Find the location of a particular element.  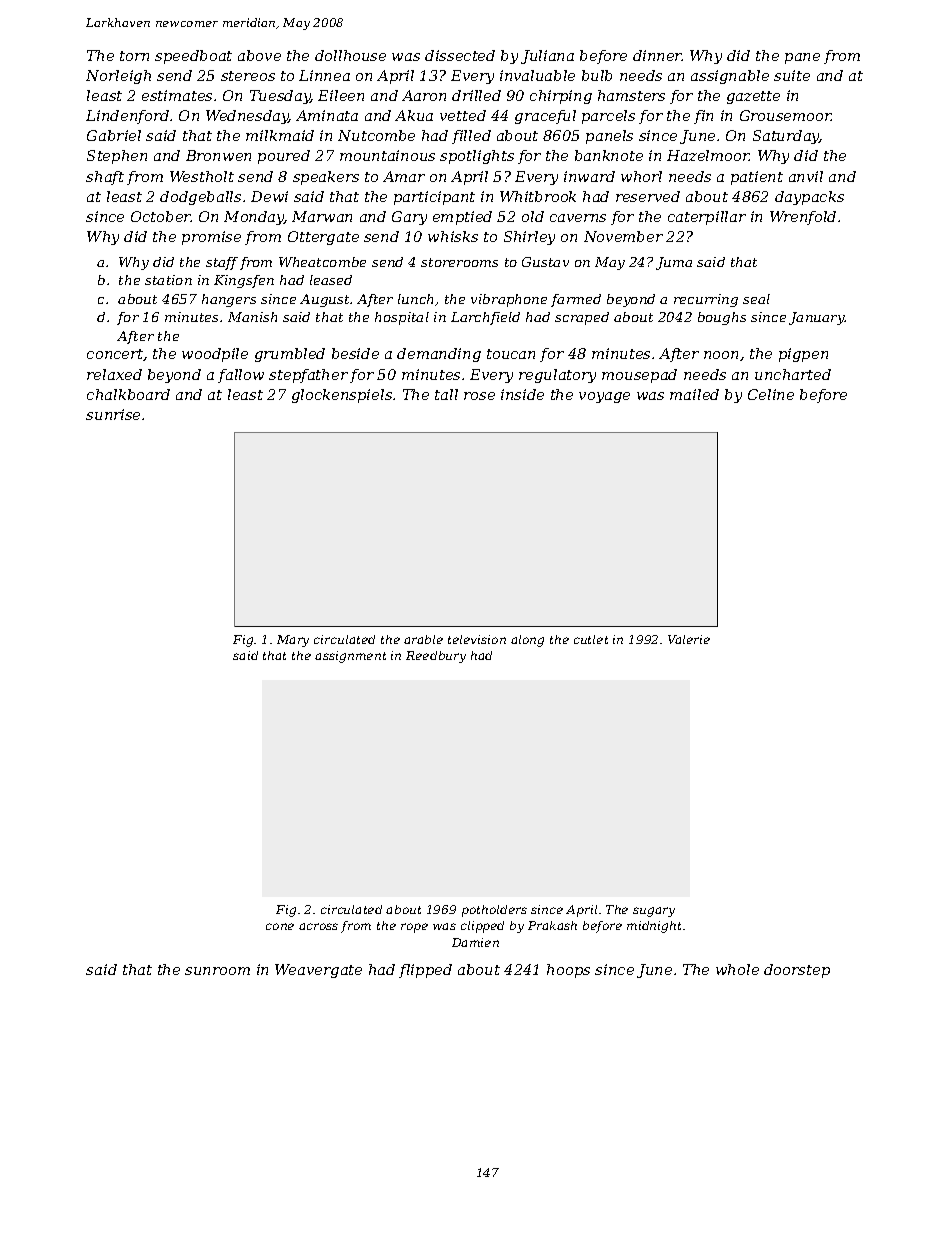

doorstep is located at coordinates (797, 971).
